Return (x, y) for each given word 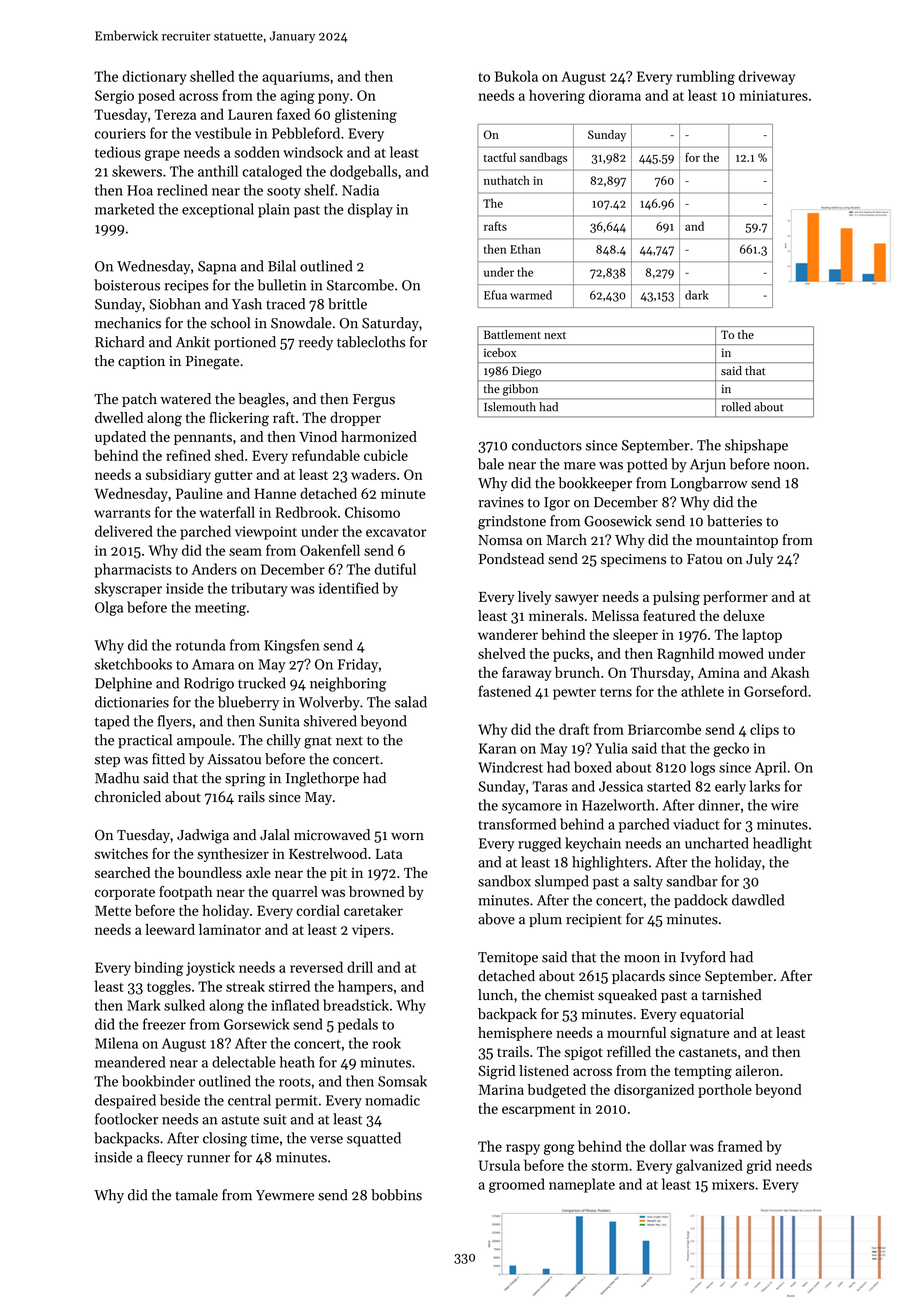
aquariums (296, 78)
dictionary (154, 77)
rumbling (706, 77)
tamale (196, 1195)
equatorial (712, 1015)
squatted (374, 1139)
